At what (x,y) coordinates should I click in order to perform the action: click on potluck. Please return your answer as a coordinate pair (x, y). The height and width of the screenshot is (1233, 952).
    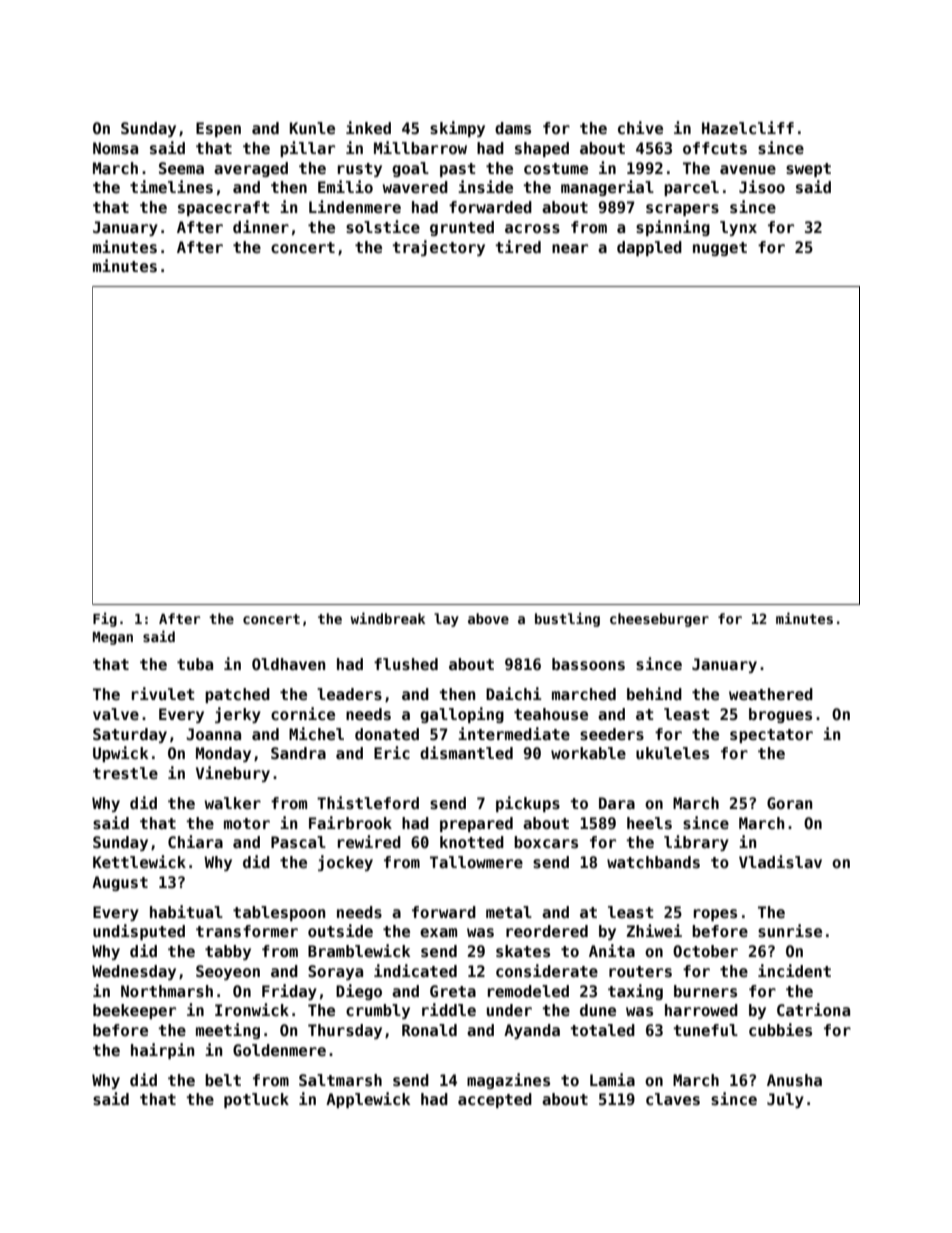
    Looking at the image, I should click on (256, 1100).
